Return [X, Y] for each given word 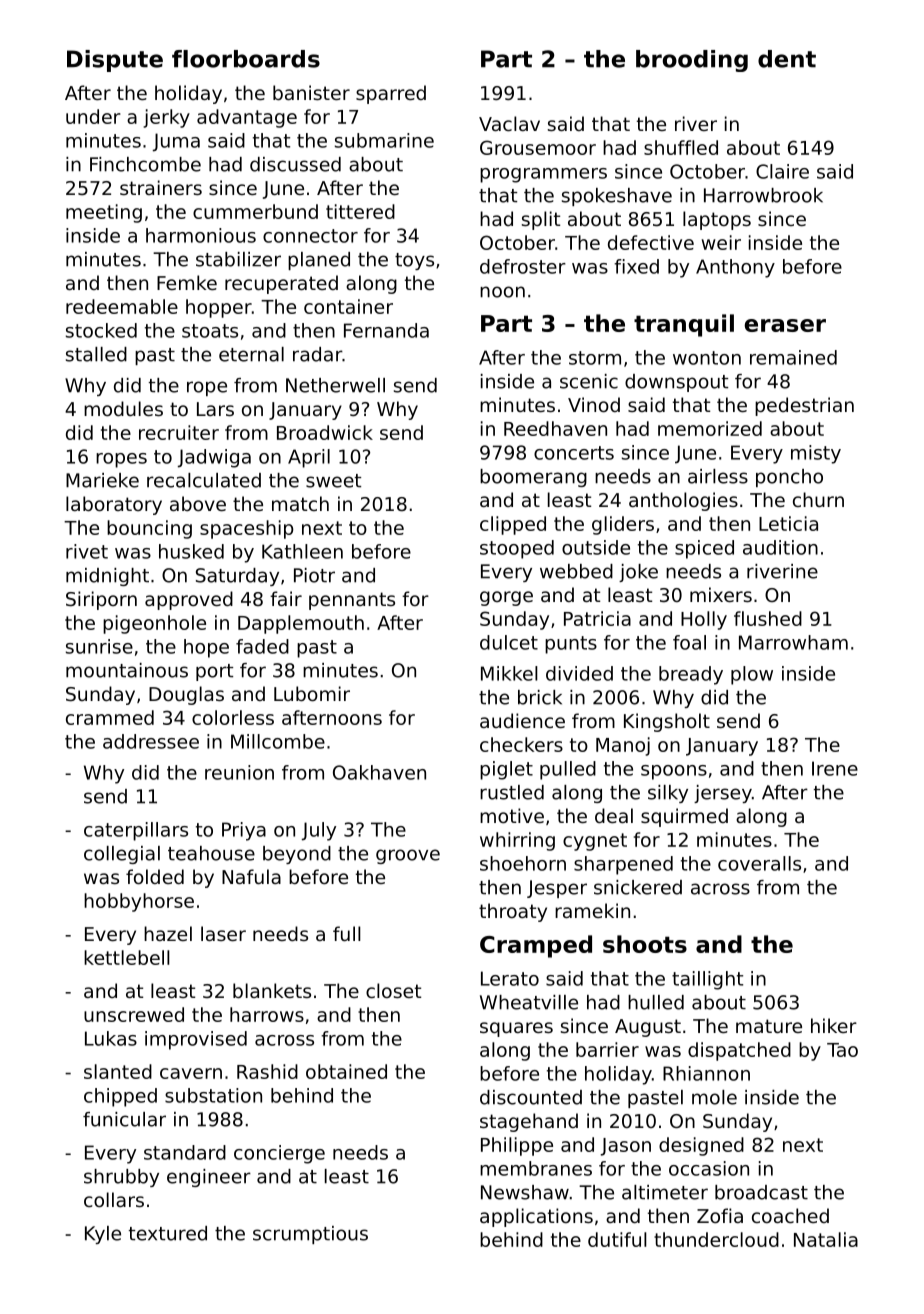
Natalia [826, 1239]
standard [185, 1152]
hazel [168, 933]
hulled [656, 1002]
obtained [346, 1071]
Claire [782, 171]
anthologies [683, 501]
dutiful [617, 1239]
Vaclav [509, 123]
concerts [574, 453]
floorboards [246, 59]
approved [189, 600]
